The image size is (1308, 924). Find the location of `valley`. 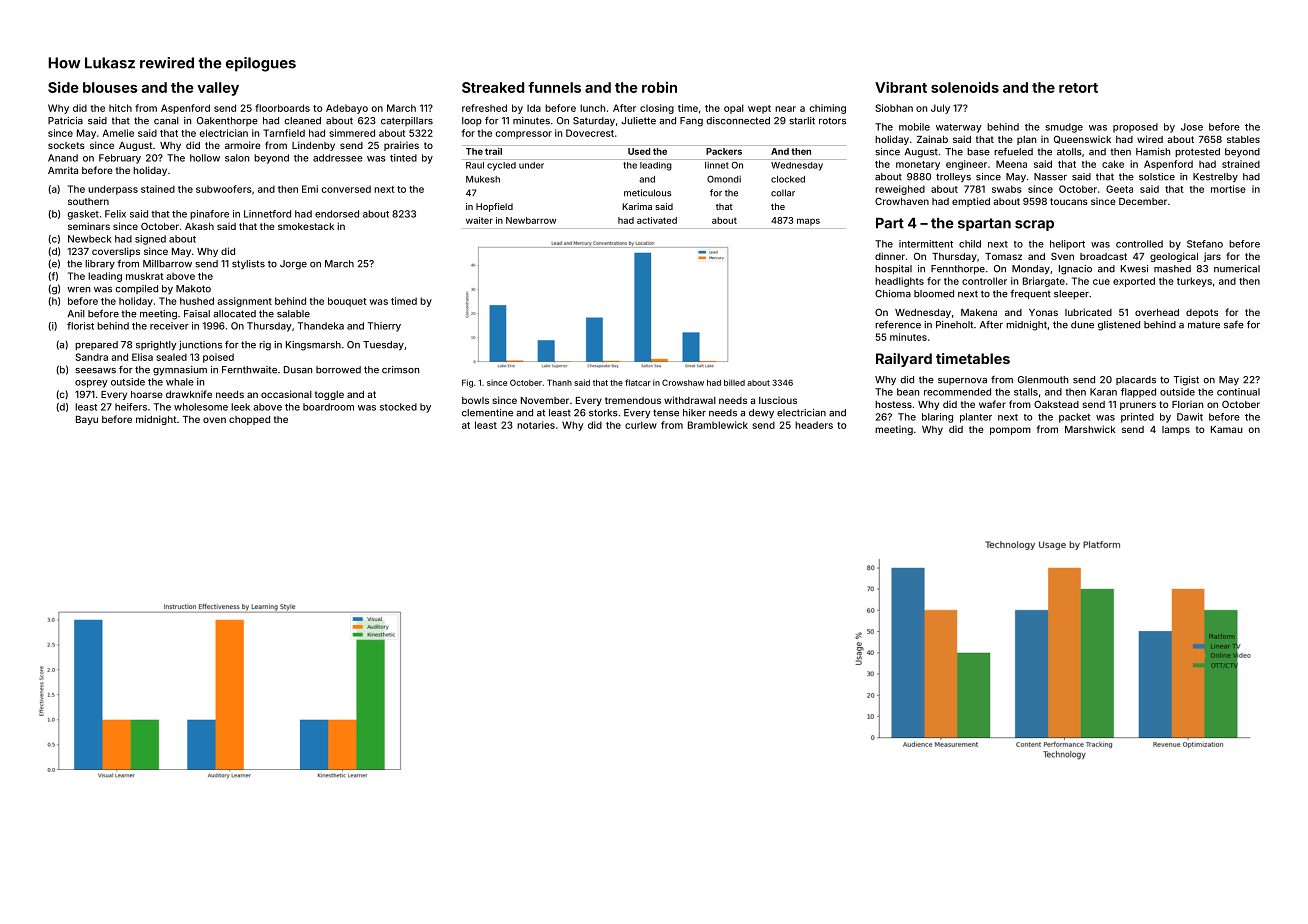

valley is located at coordinates (218, 89).
